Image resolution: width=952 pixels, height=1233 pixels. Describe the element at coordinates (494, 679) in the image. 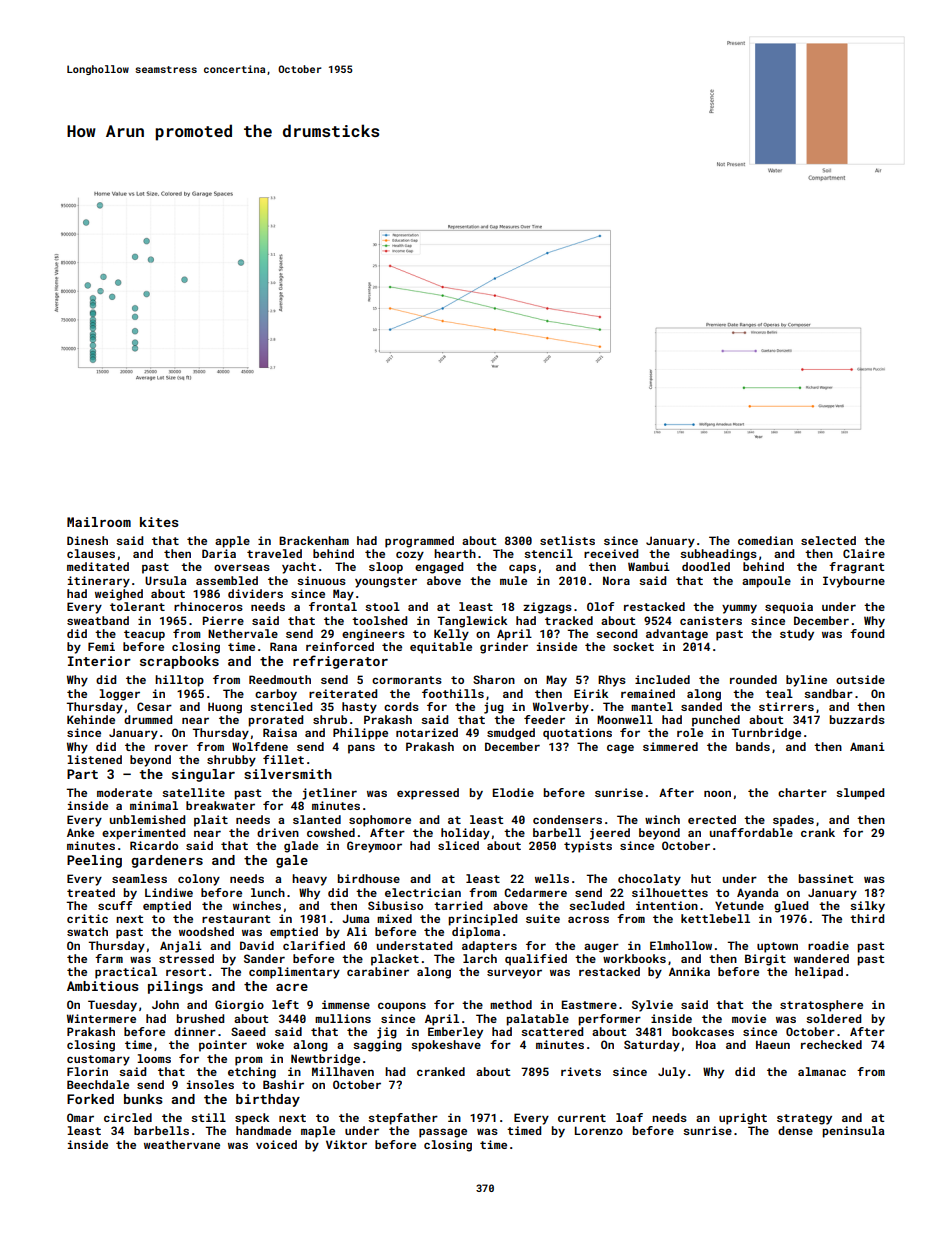

I see `Sharon` at that location.
